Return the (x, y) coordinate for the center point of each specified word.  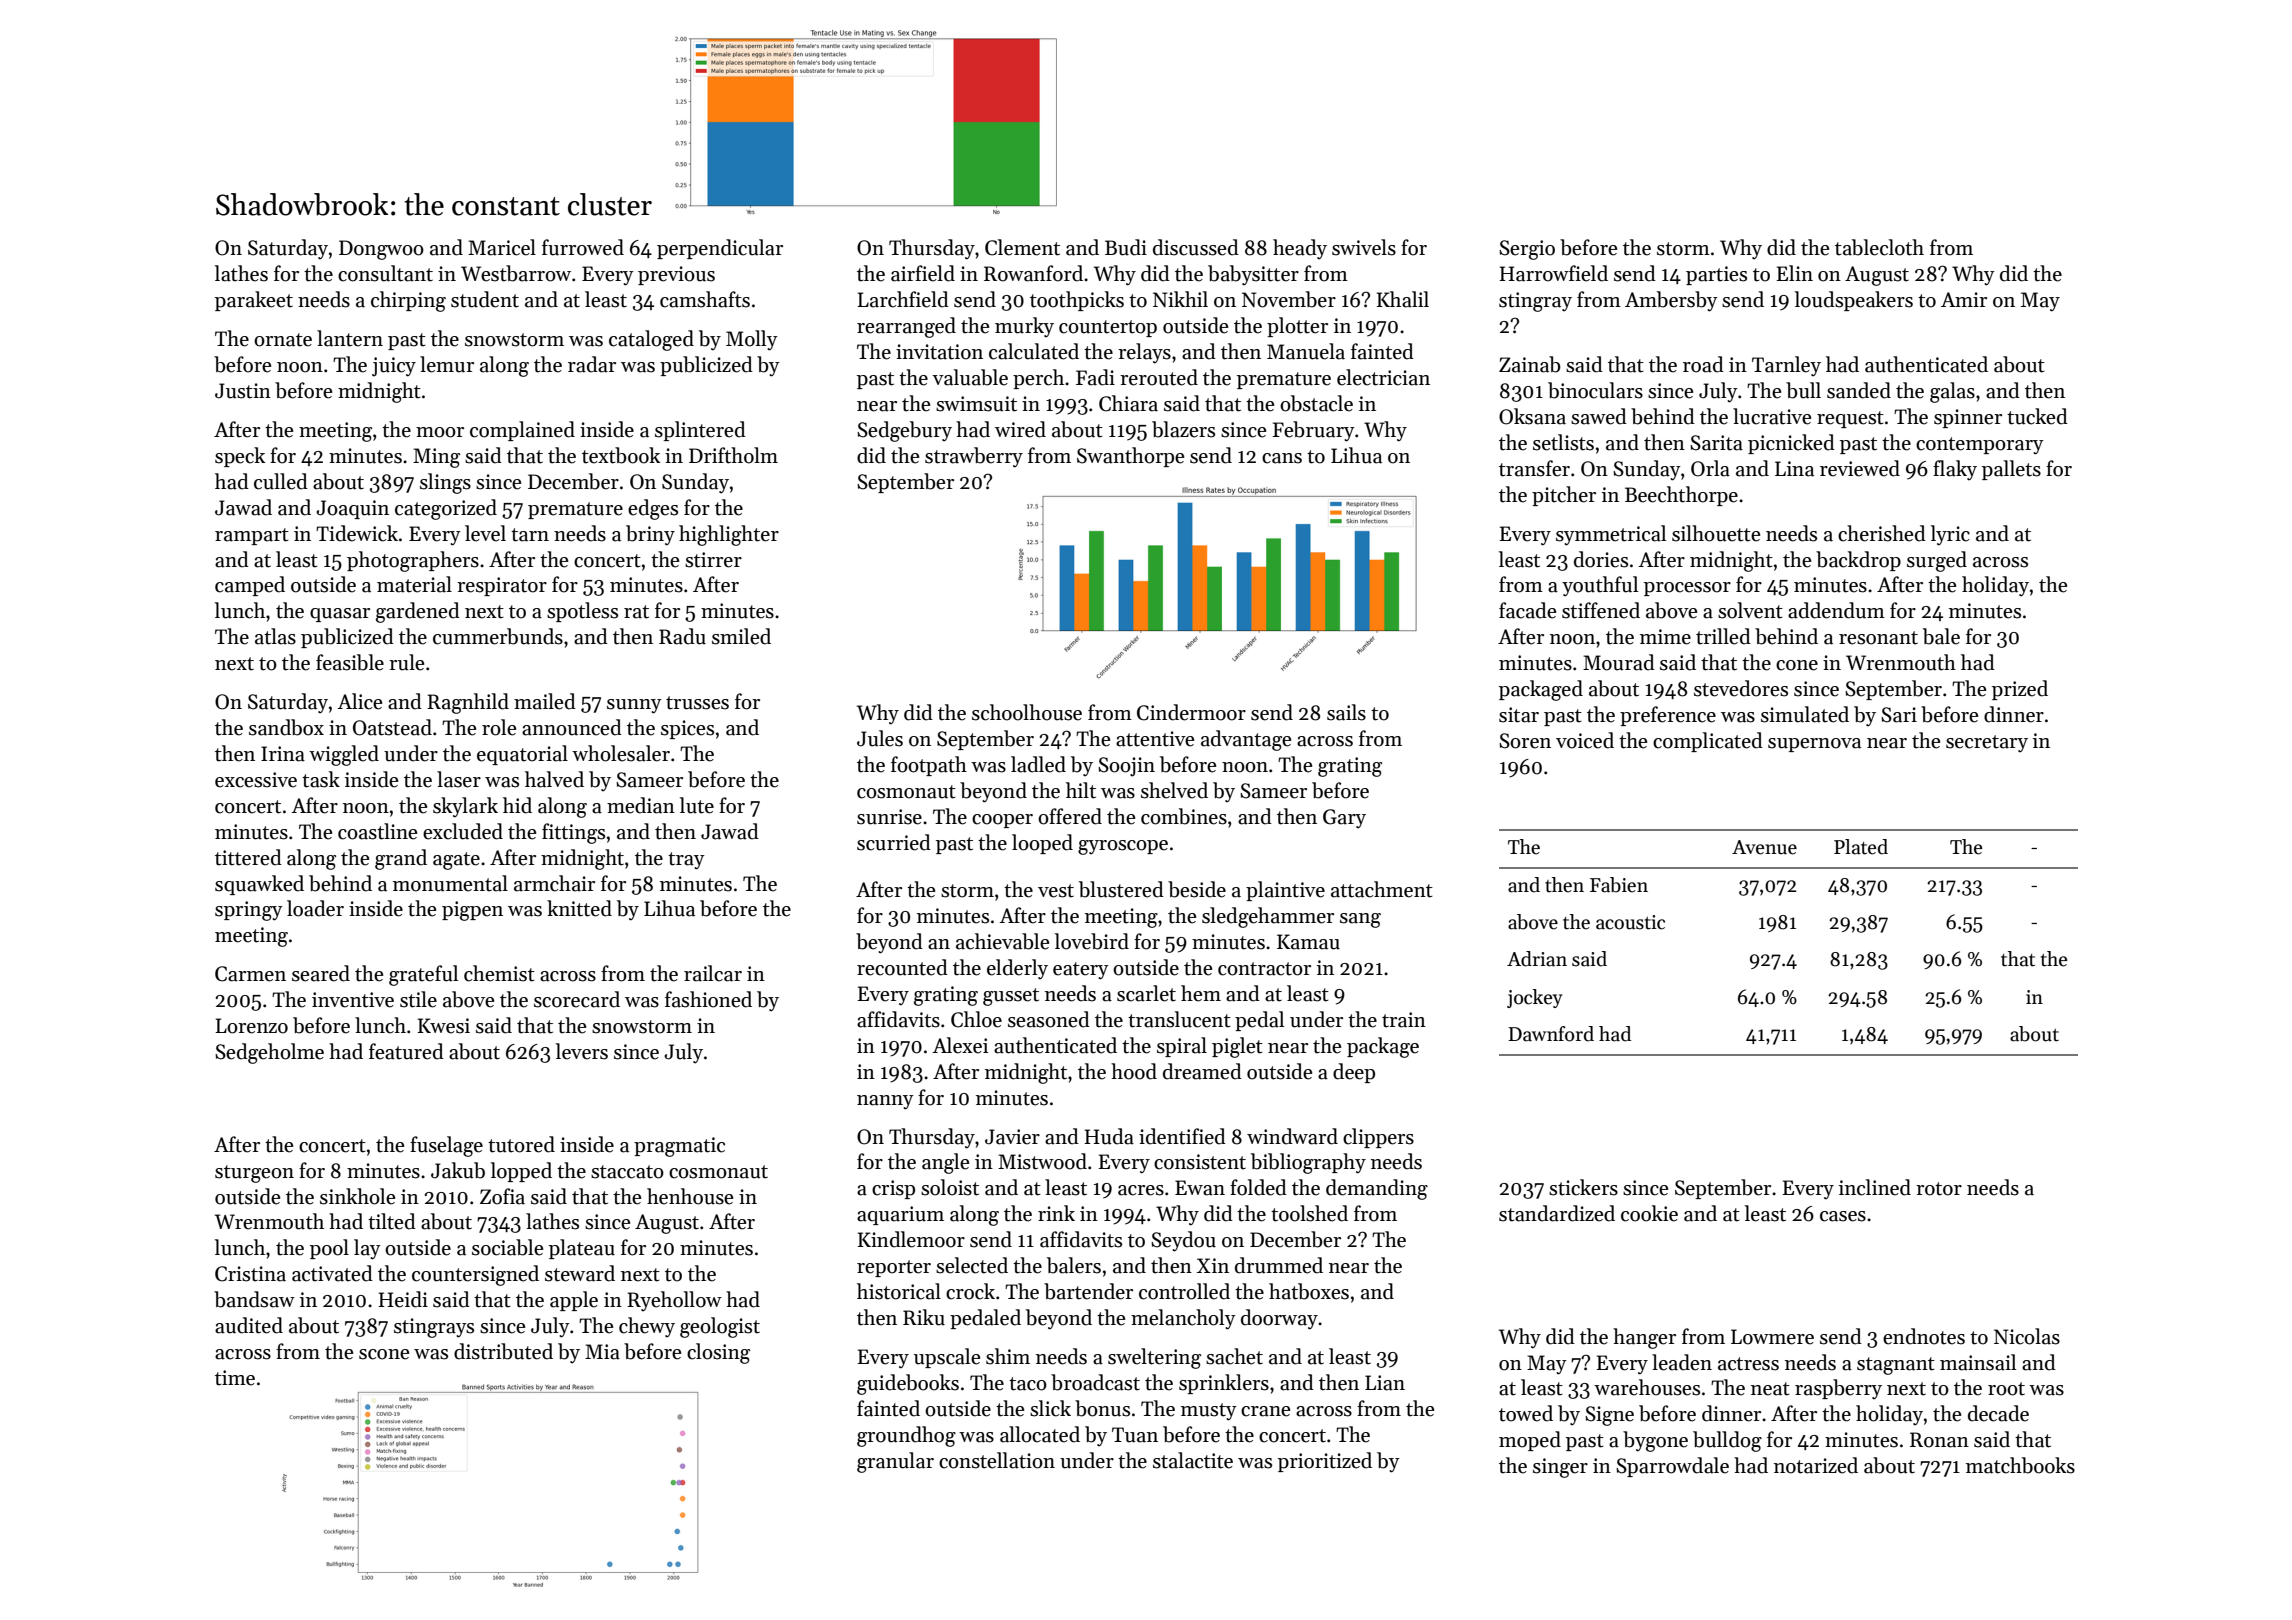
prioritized (1325, 1462)
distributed (503, 1351)
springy (249, 911)
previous (676, 275)
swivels (1364, 247)
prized (2020, 690)
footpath (929, 766)
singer (1560, 1468)
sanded (1859, 390)
